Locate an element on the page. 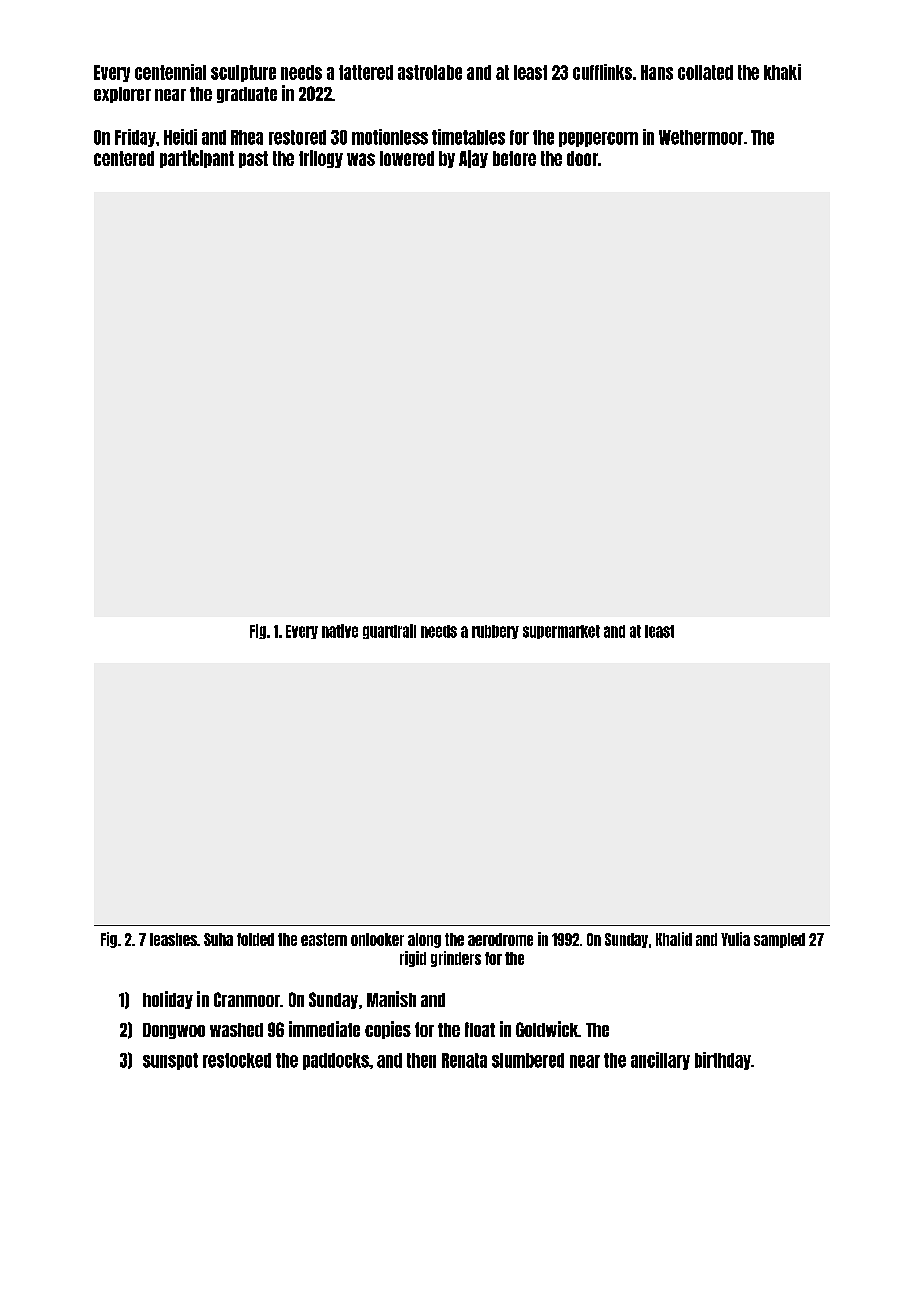 The width and height of the document is (924, 1308). native is located at coordinates (340, 631).
